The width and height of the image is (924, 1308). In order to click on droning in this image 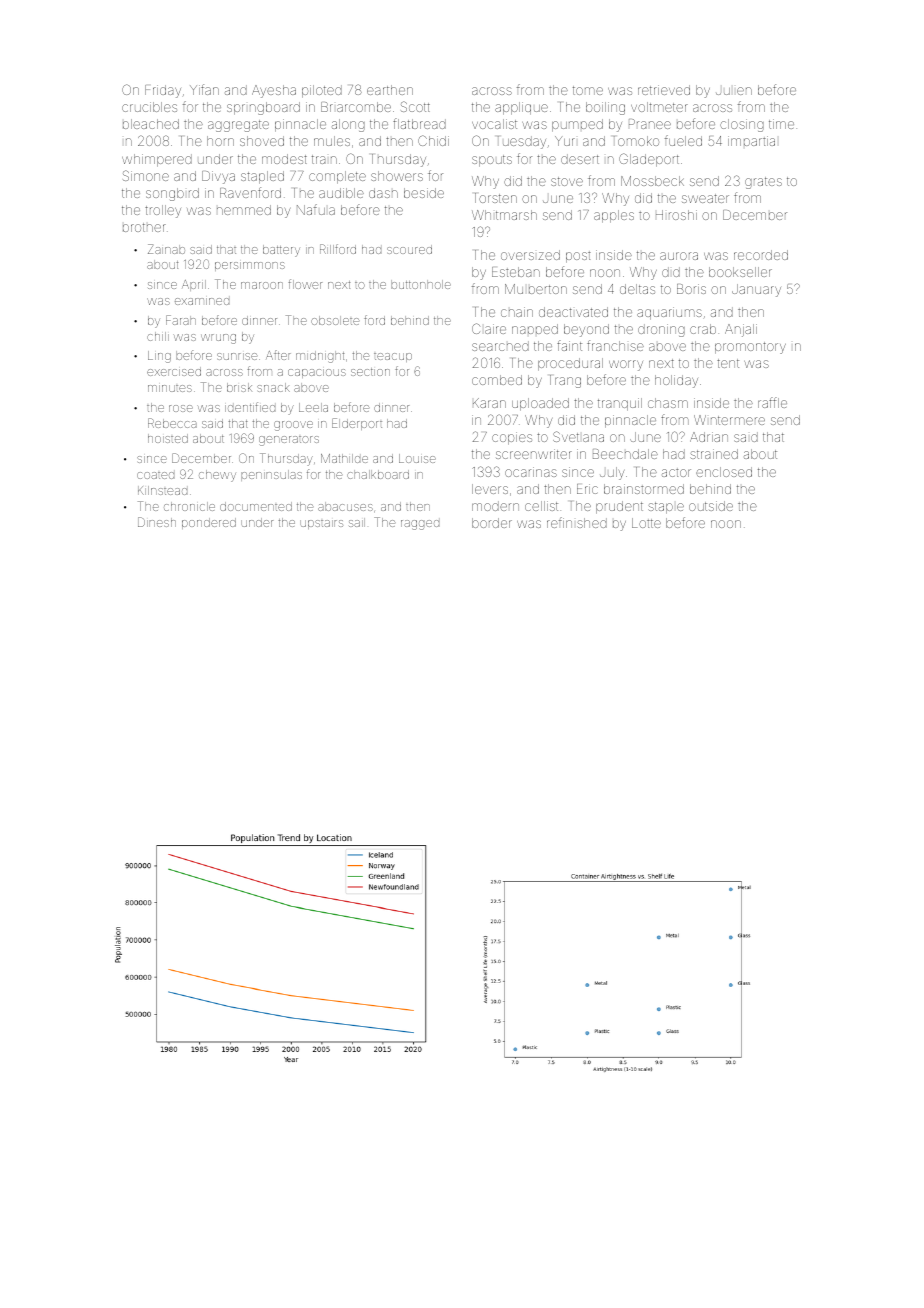, I will do `click(661, 330)`.
